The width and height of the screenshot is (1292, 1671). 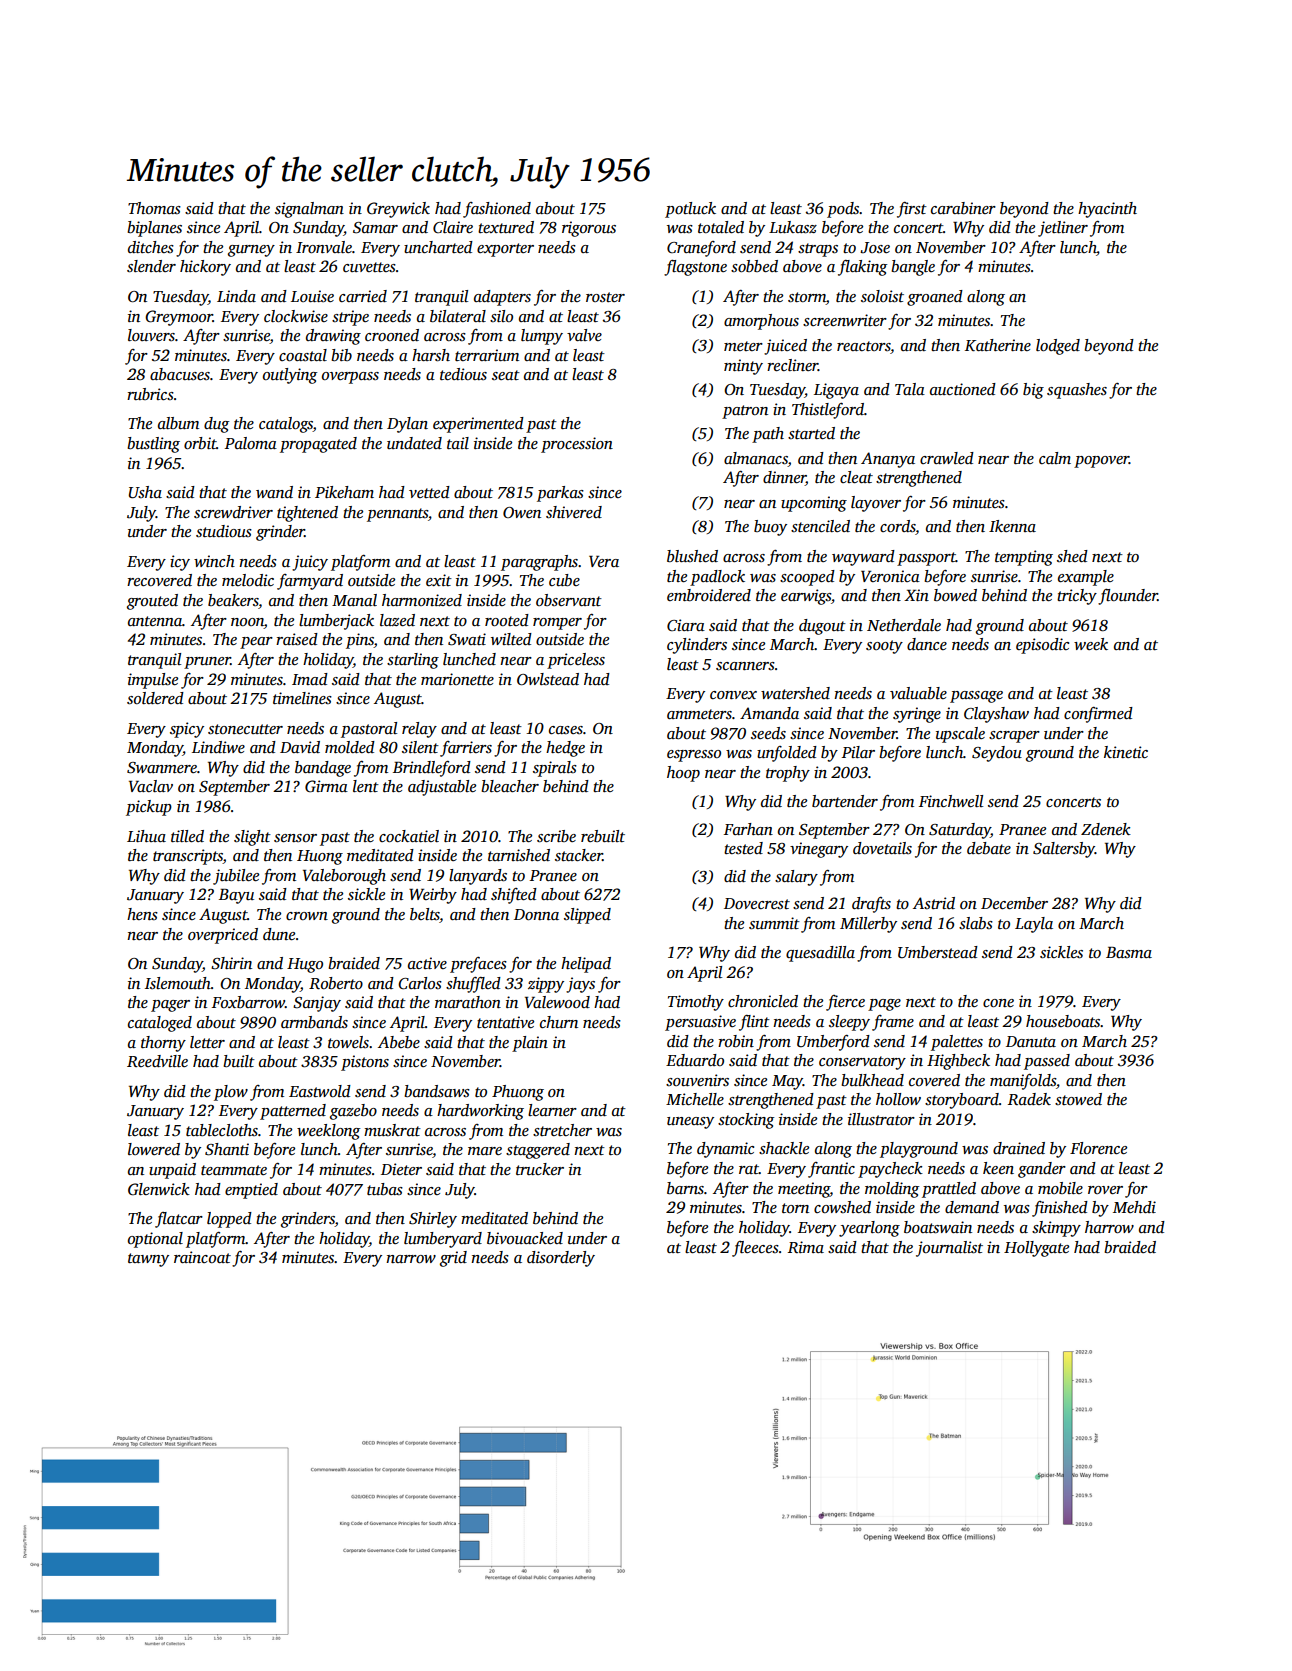 What do you see at coordinates (1107, 210) in the screenshot?
I see `hyacinth` at bounding box center [1107, 210].
